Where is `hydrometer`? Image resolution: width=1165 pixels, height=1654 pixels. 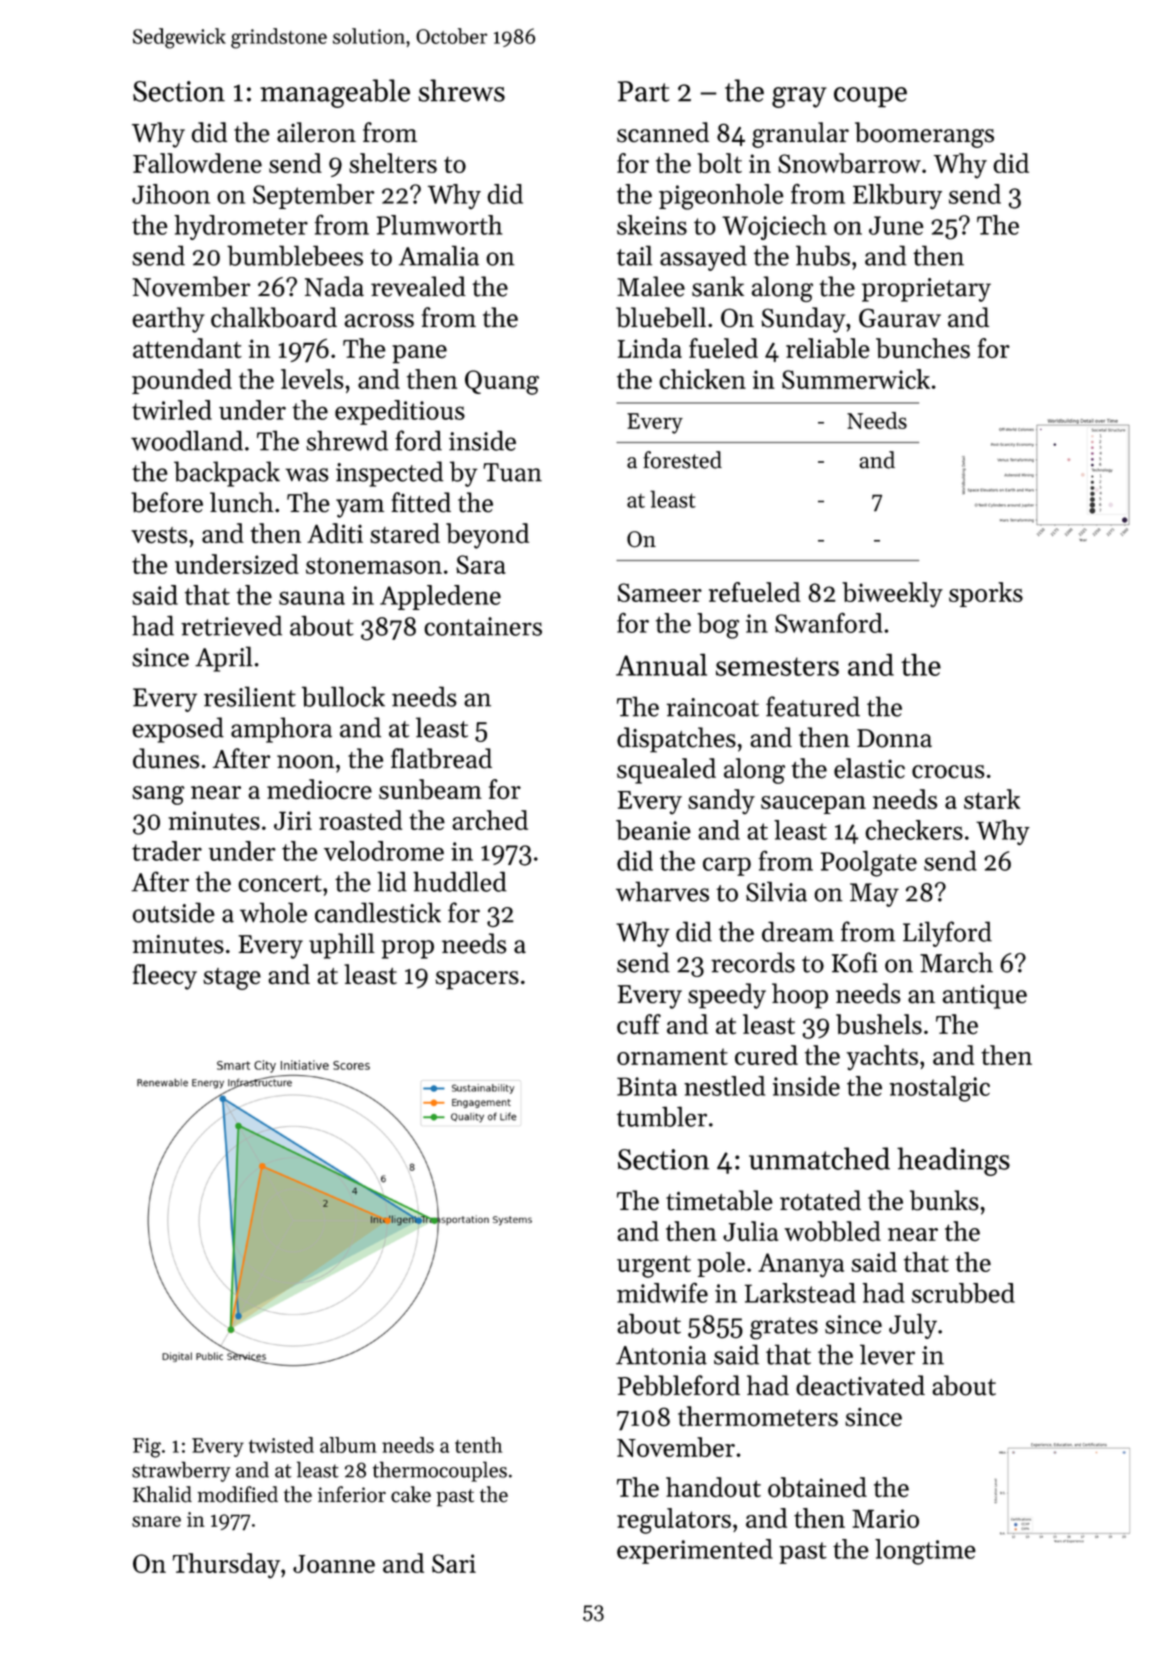 hydrometer is located at coordinates (241, 227).
